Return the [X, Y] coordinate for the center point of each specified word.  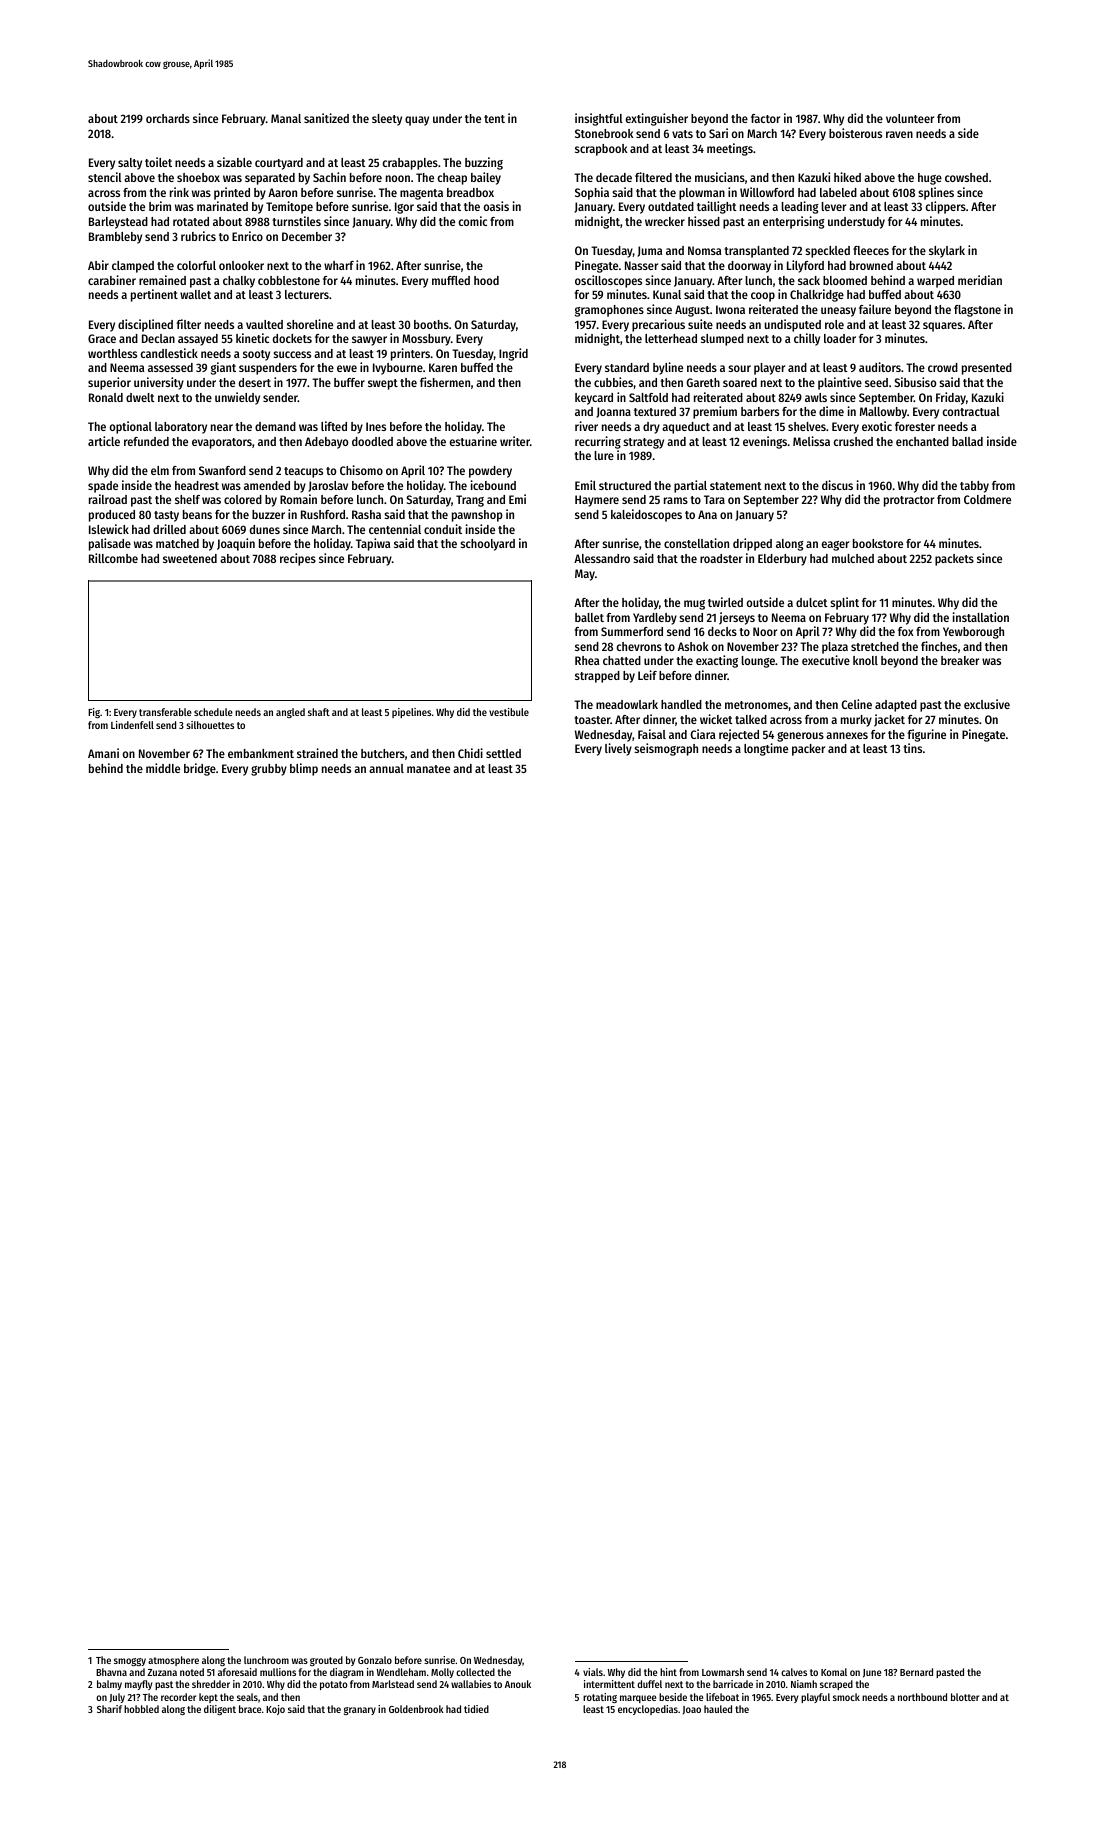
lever [833, 206]
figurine [926, 735]
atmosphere [173, 1661]
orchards [168, 118]
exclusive [987, 704]
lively [618, 749]
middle [163, 768]
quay [417, 121]
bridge [200, 769]
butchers [383, 753]
